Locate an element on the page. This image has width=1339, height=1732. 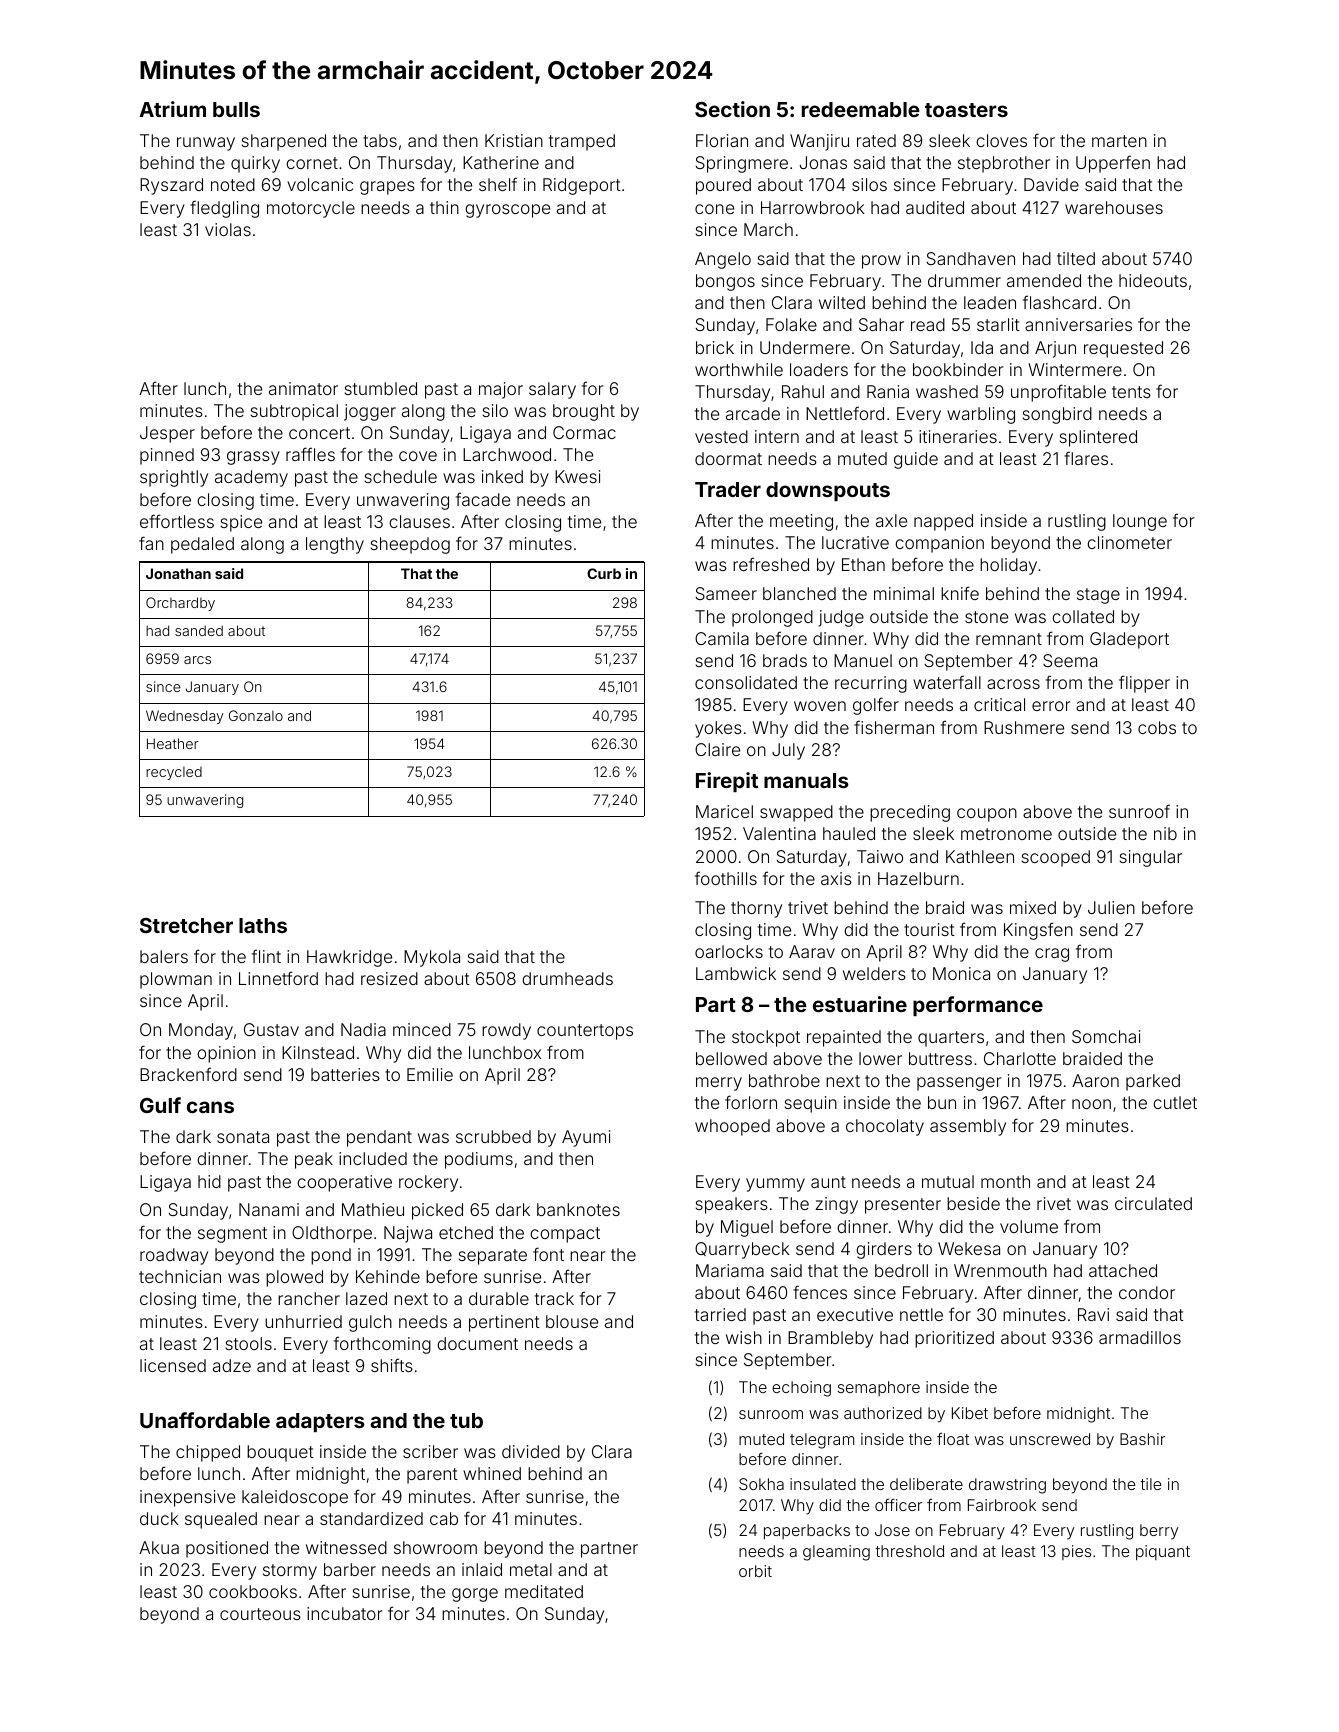
Wintermere is located at coordinates (1075, 369).
